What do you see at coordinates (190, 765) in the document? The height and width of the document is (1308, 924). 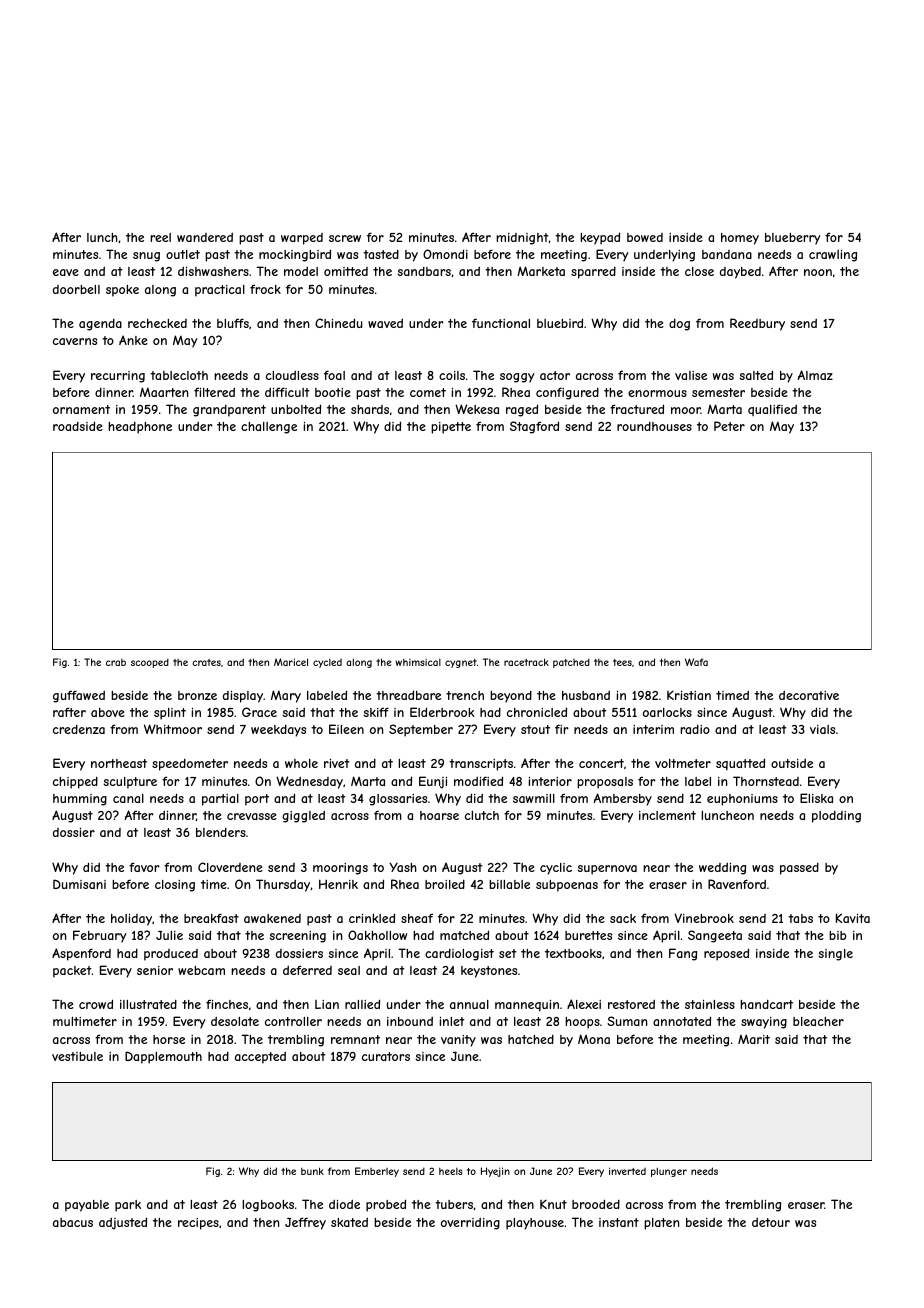 I see `speedometer` at bounding box center [190, 765].
